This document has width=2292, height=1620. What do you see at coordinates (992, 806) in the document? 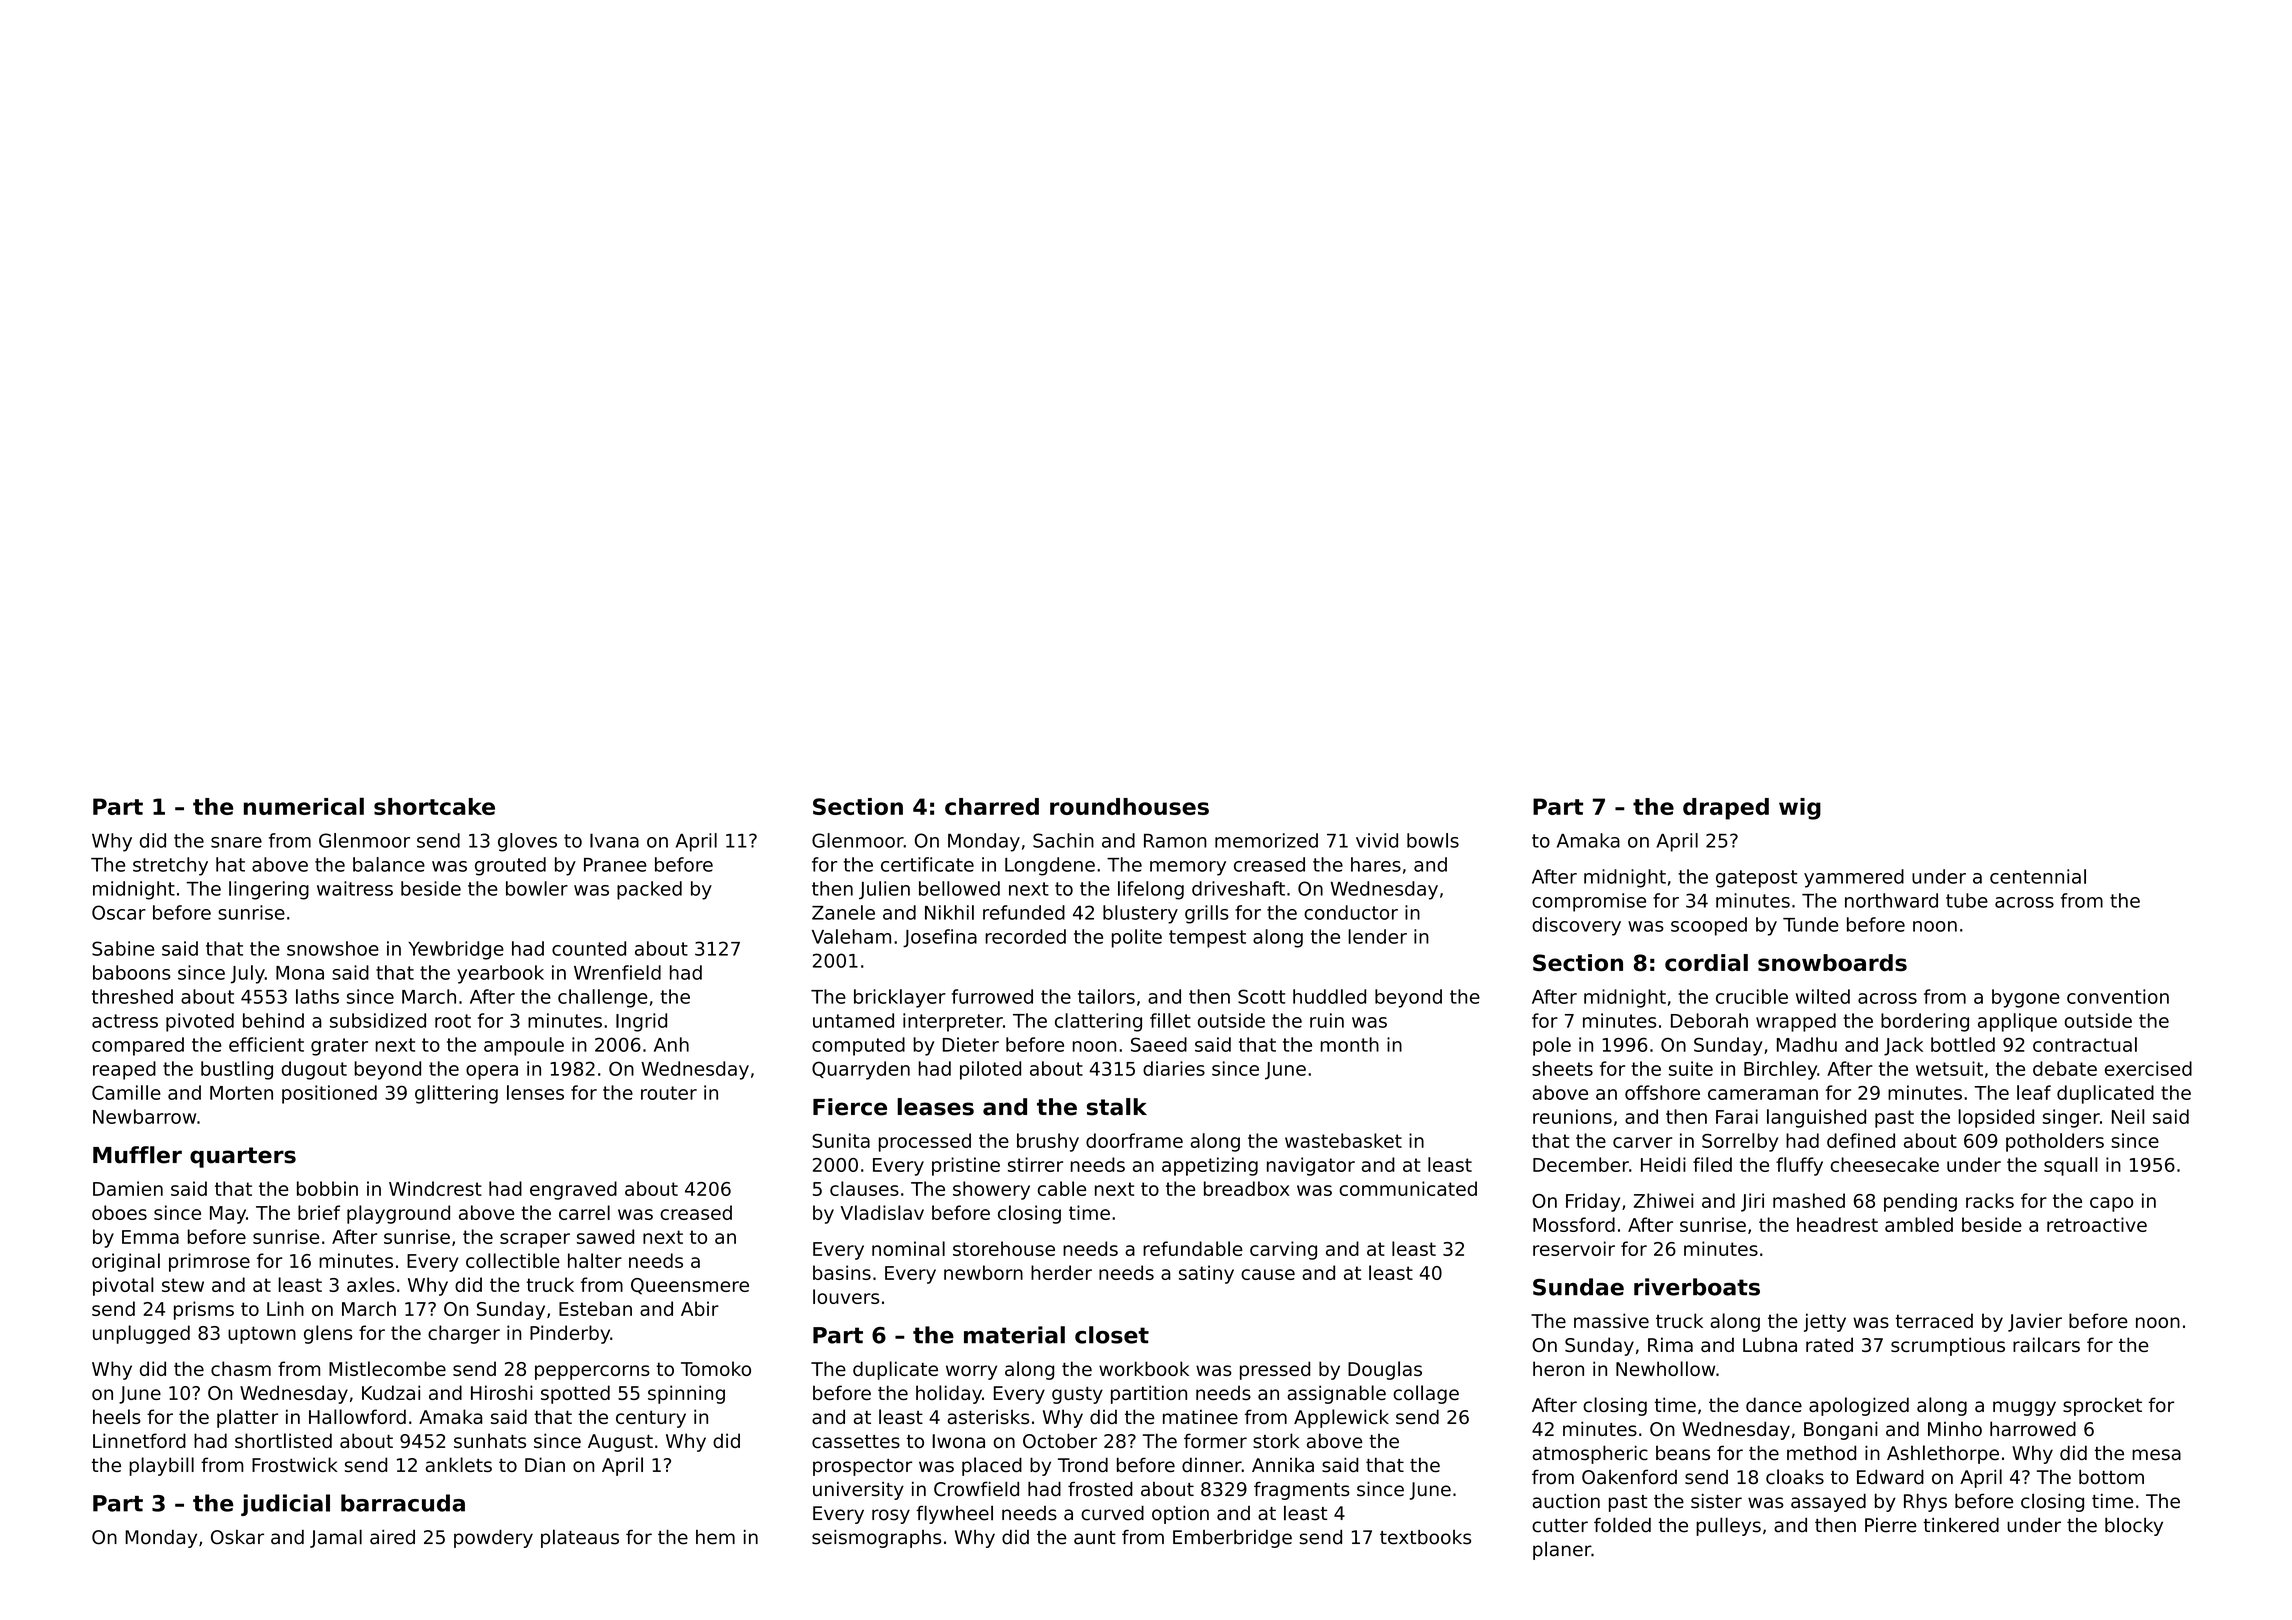
I see `charred` at bounding box center [992, 806].
